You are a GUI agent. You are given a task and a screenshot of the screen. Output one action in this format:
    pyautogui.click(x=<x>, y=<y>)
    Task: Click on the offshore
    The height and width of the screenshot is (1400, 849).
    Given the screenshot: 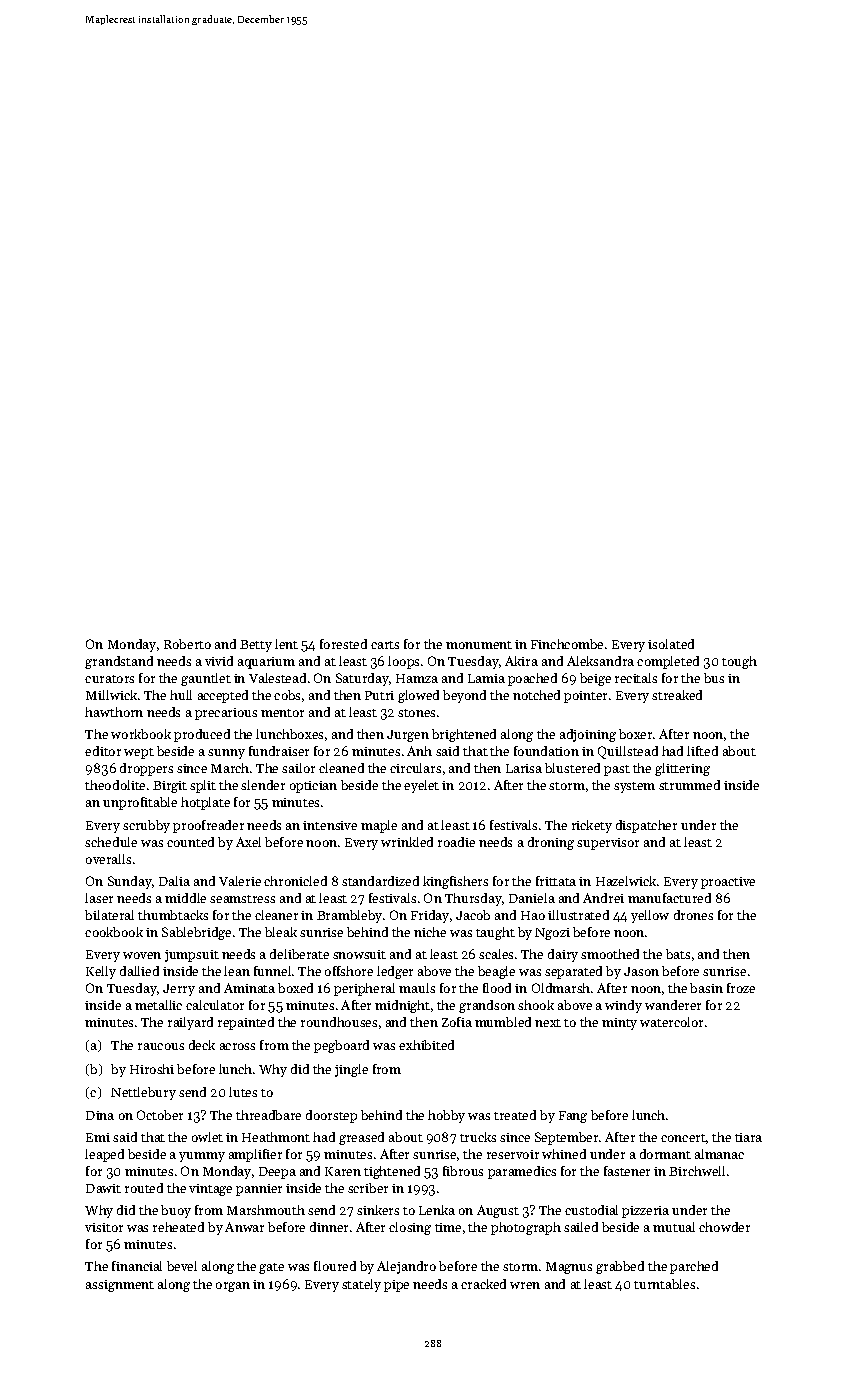 What is the action you would take?
    pyautogui.click(x=349, y=971)
